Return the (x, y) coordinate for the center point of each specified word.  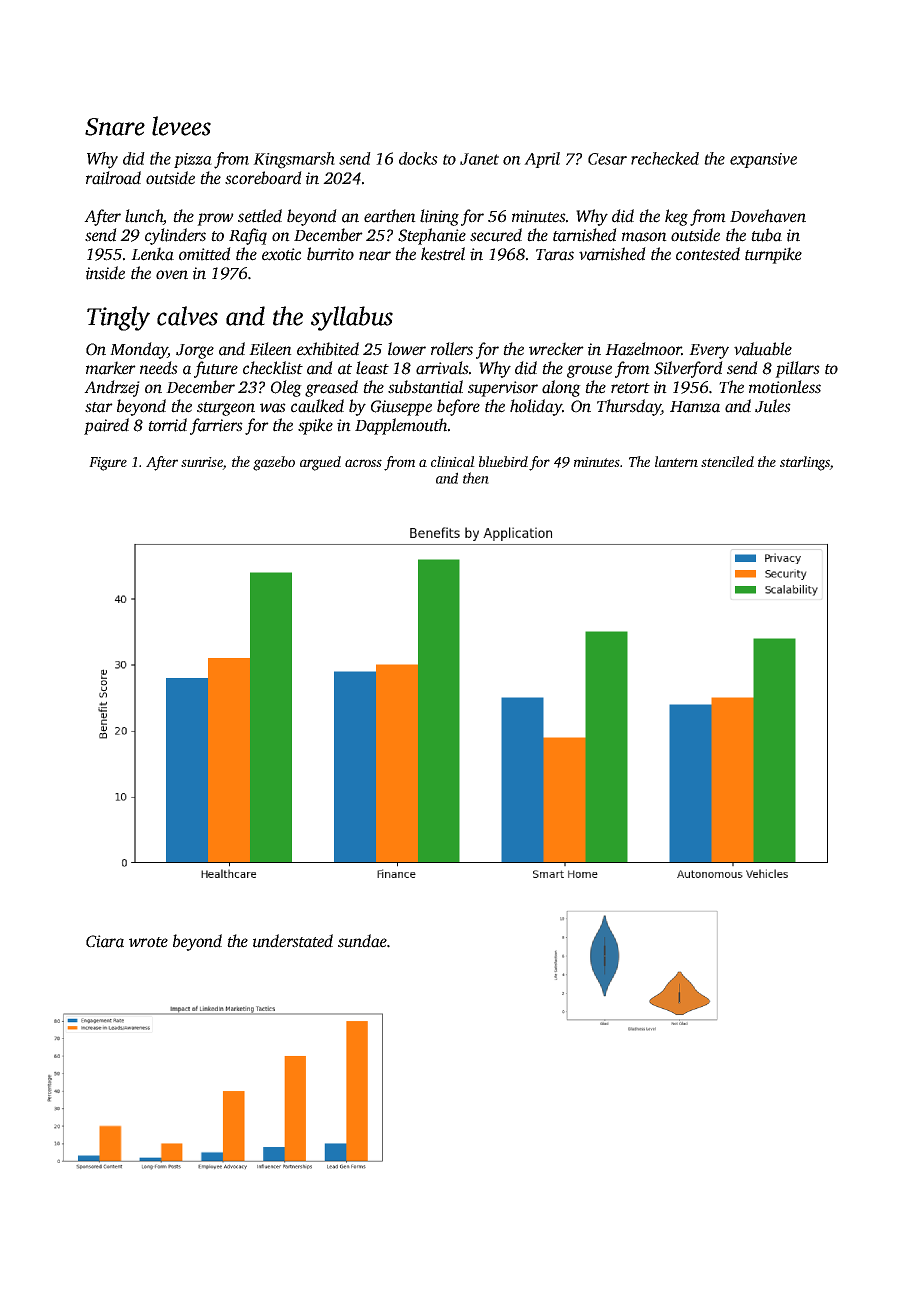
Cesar (607, 159)
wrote (148, 942)
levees (181, 126)
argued (320, 463)
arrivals (442, 368)
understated (293, 941)
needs (159, 368)
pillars (797, 369)
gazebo (274, 463)
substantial (425, 387)
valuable (763, 349)
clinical (453, 461)
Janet (479, 159)
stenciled (727, 461)
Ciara (105, 941)
